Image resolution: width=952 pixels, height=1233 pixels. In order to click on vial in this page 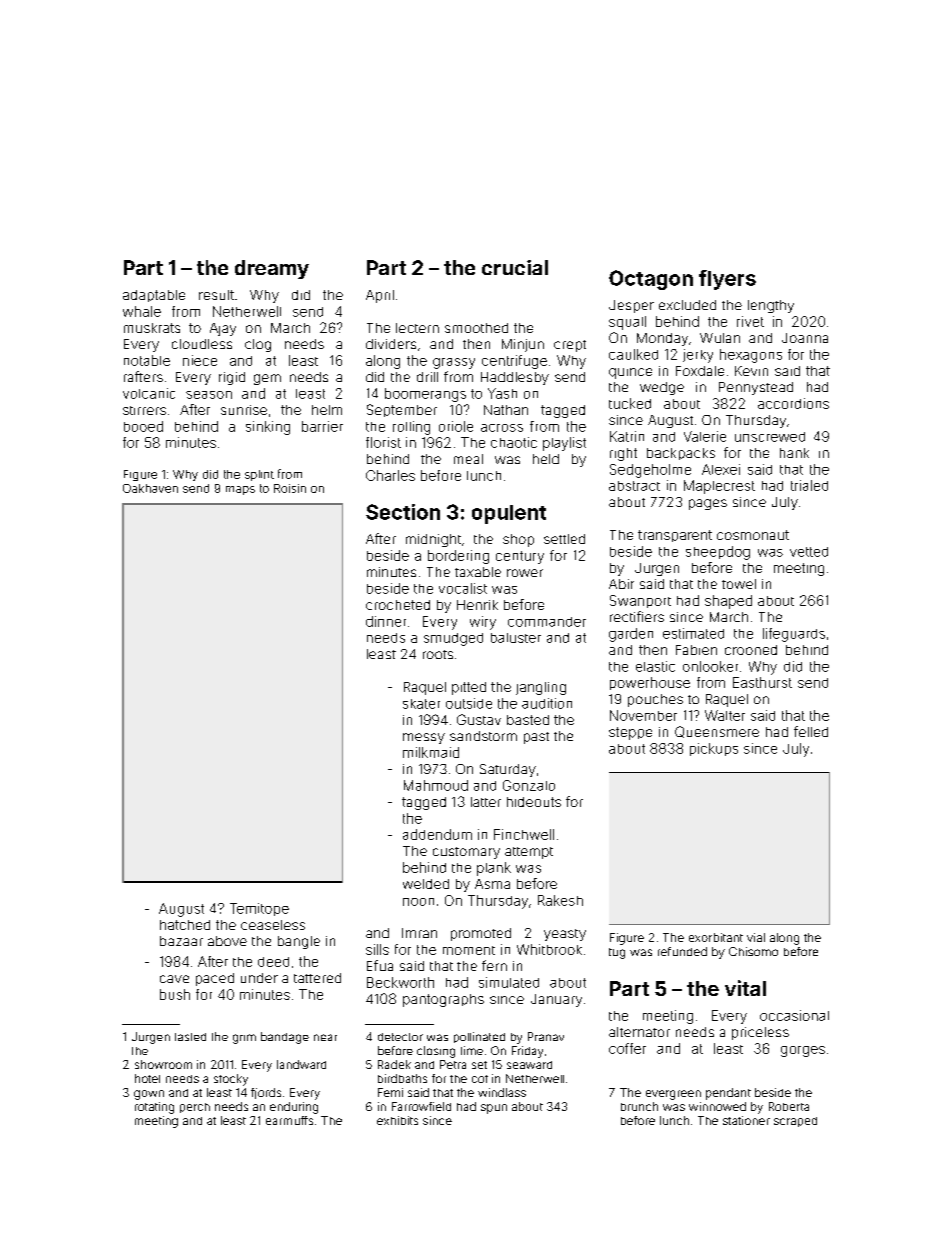, I will do `click(756, 937)`.
